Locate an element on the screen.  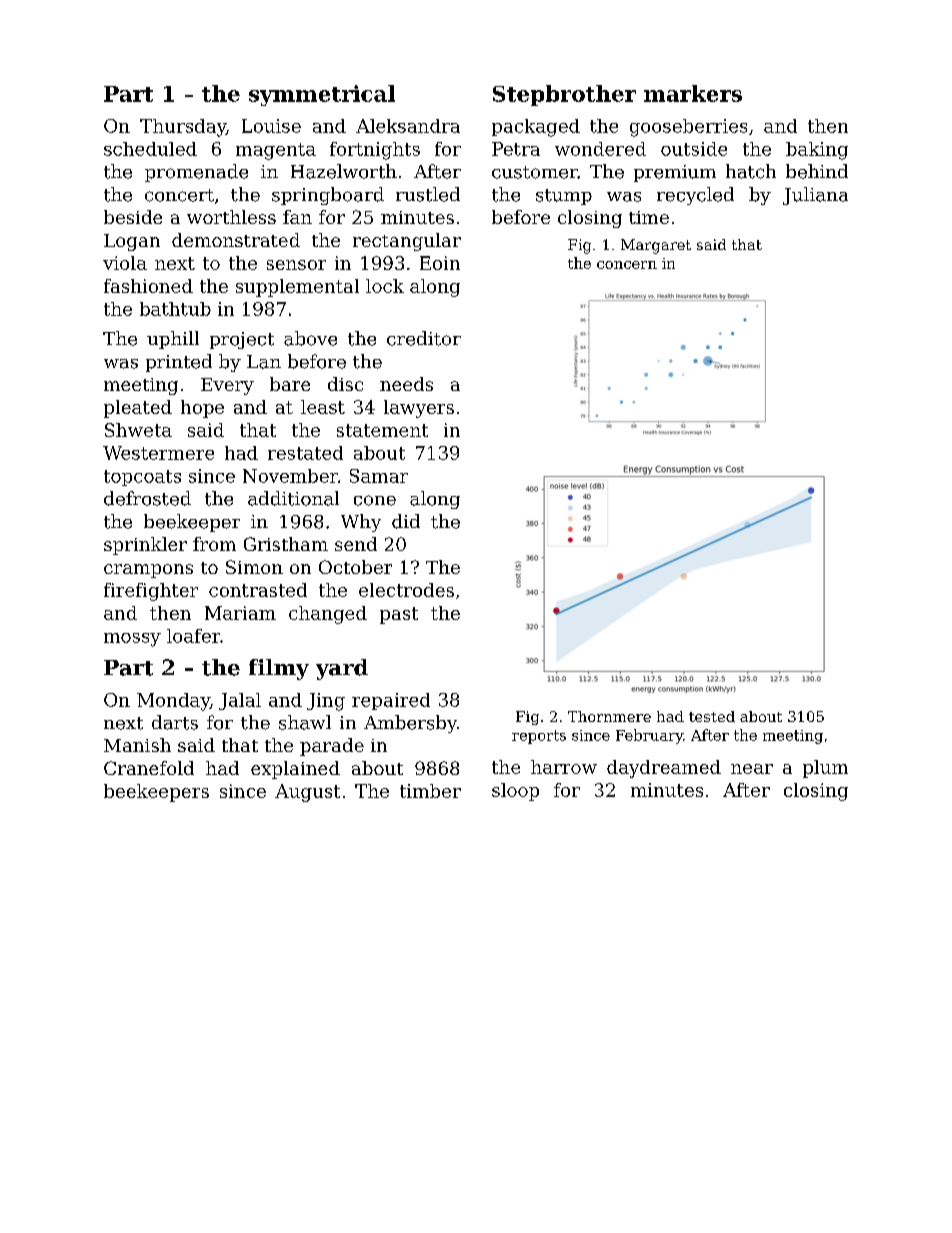
Cranefold is located at coordinates (149, 768).
